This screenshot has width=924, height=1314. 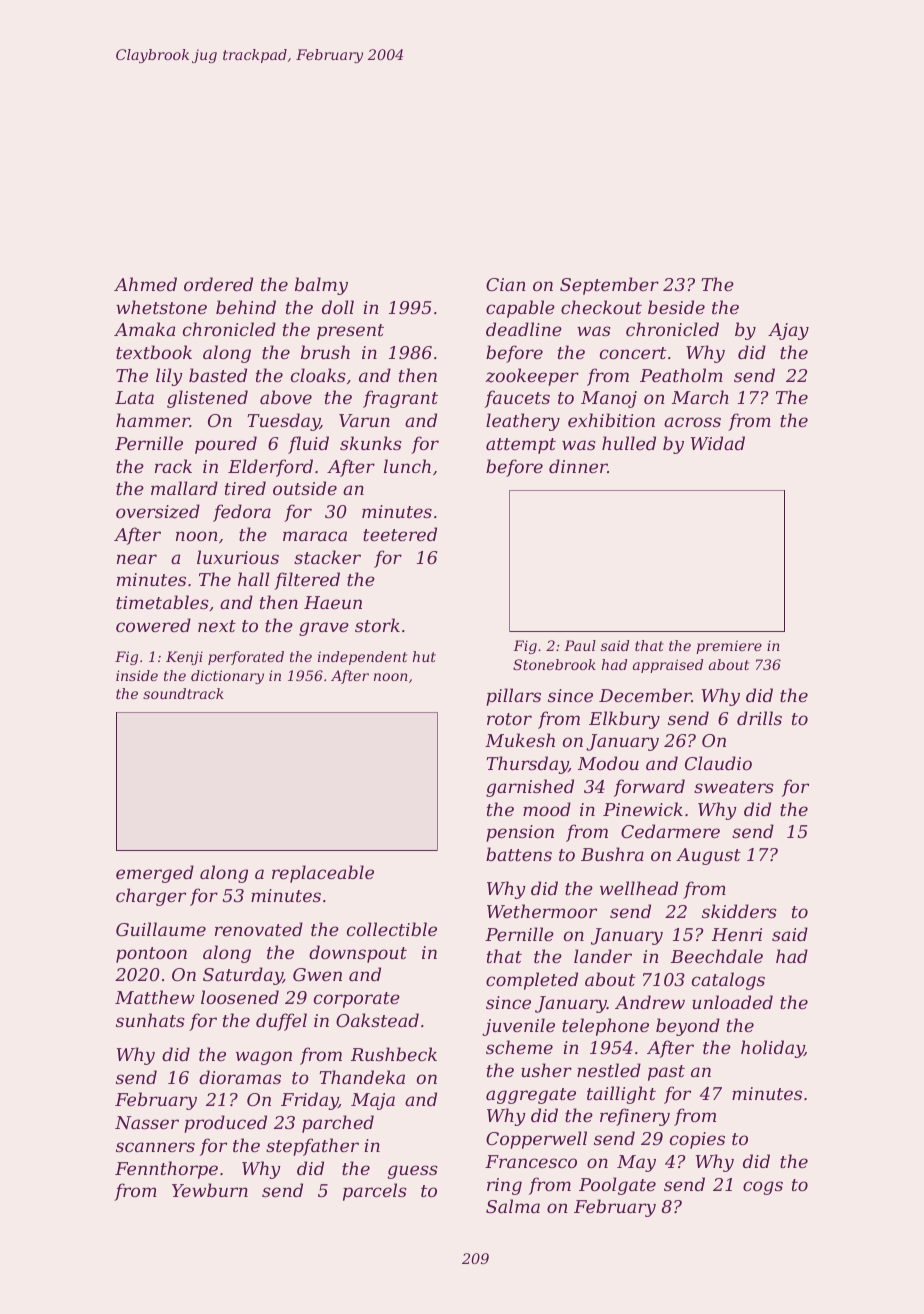 I want to click on attempt, so click(x=521, y=446).
